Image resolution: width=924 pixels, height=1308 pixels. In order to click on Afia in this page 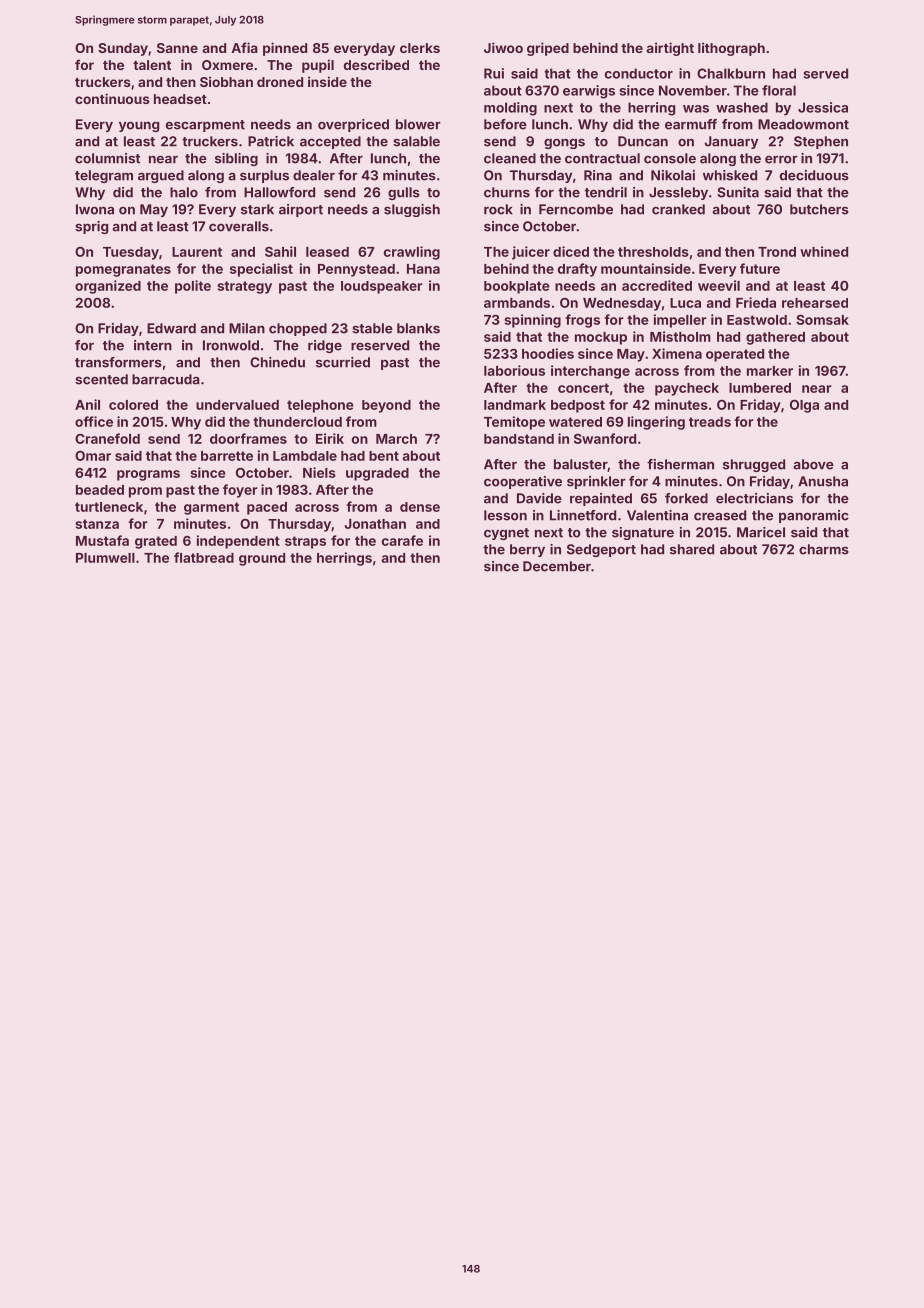, I will do `click(244, 47)`.
